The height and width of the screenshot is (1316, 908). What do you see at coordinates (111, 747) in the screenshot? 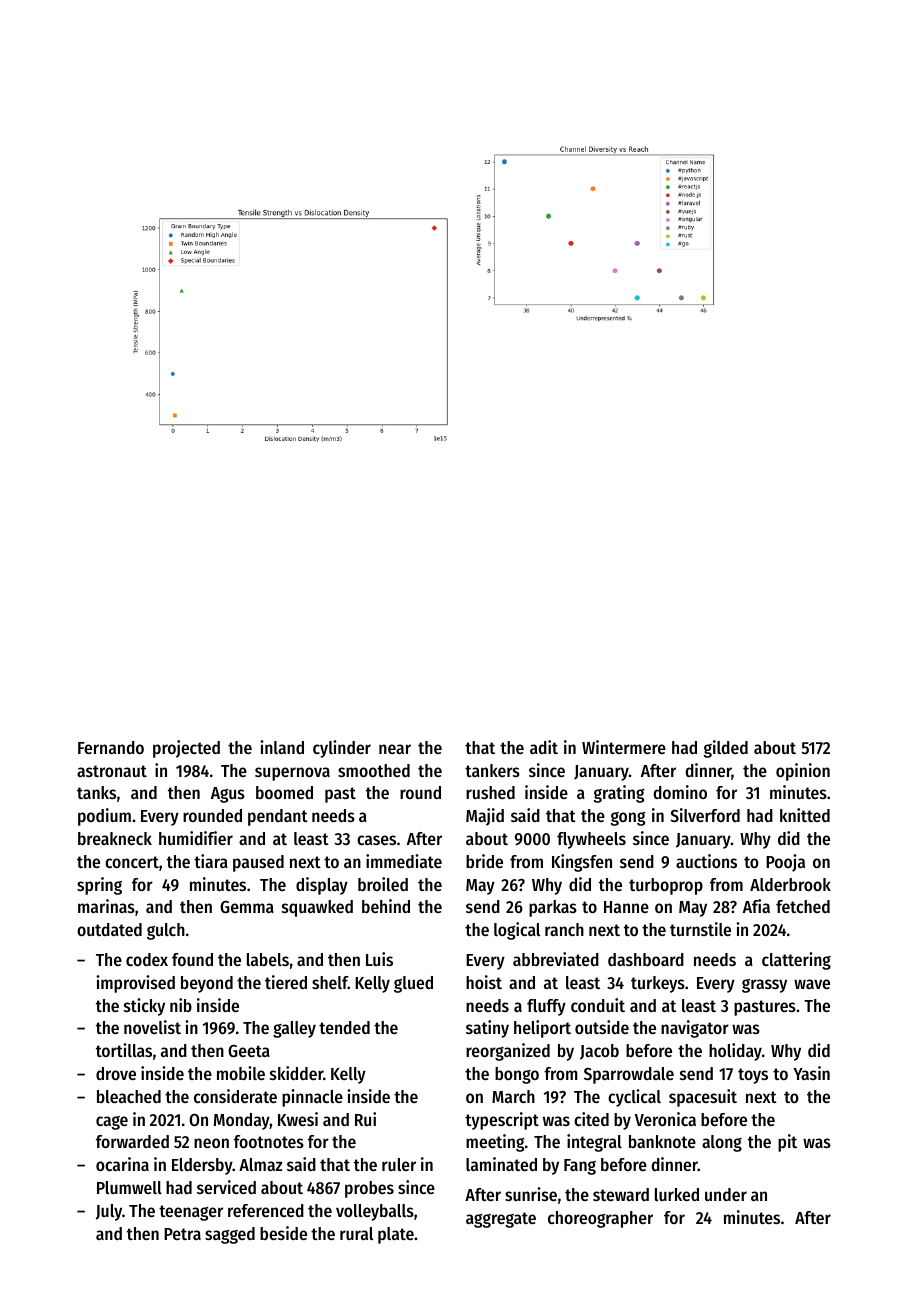
I see `Fernando` at bounding box center [111, 747].
